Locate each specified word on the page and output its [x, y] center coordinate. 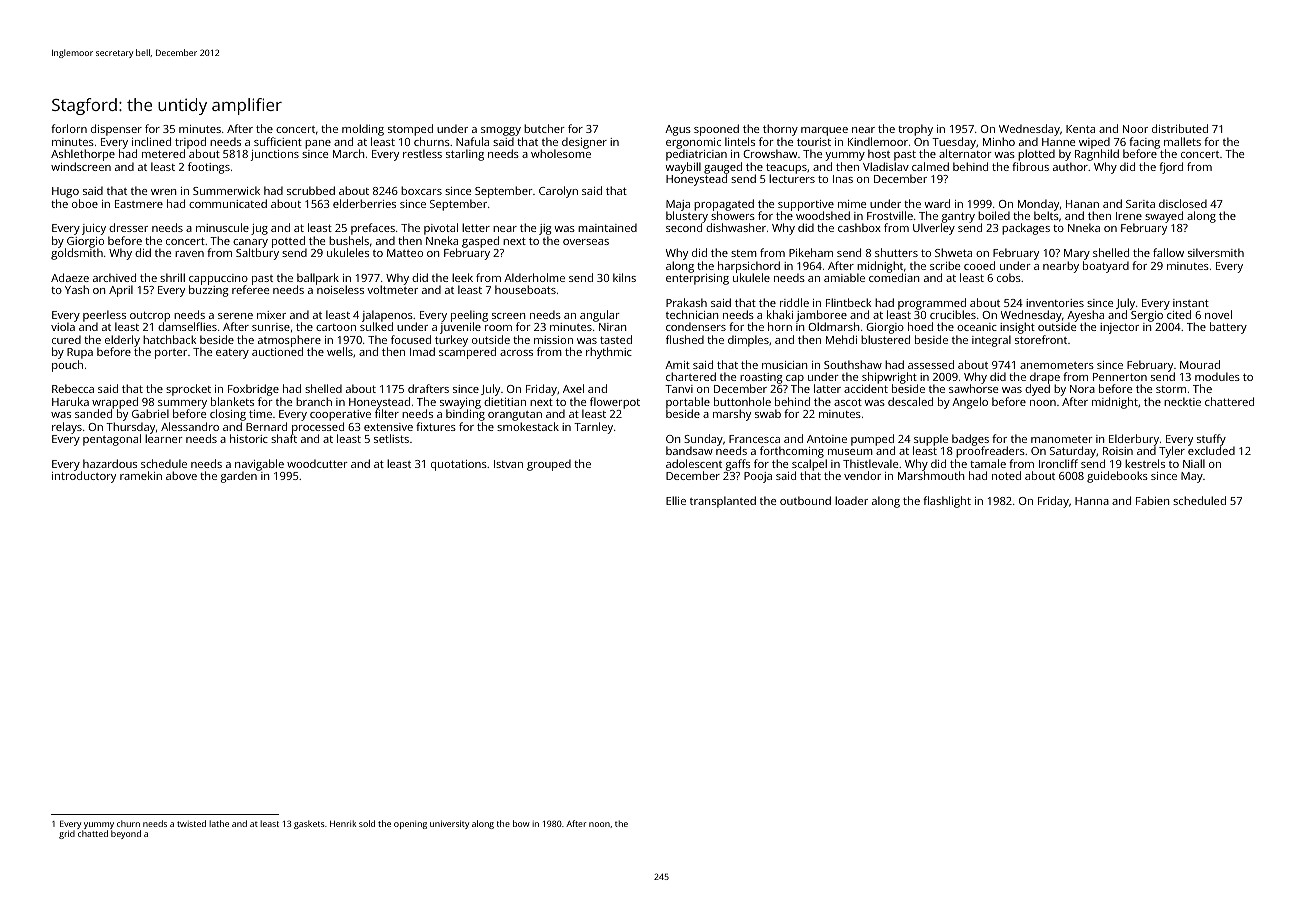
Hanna [1092, 501]
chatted [93, 833]
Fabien [1152, 500]
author [1070, 166]
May [1192, 477]
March [348, 153]
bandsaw [689, 450]
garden [239, 477]
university [449, 824]
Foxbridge [253, 390]
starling [465, 155]
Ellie [676, 500]
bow [521, 823]
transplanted [723, 502]
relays [67, 428]
